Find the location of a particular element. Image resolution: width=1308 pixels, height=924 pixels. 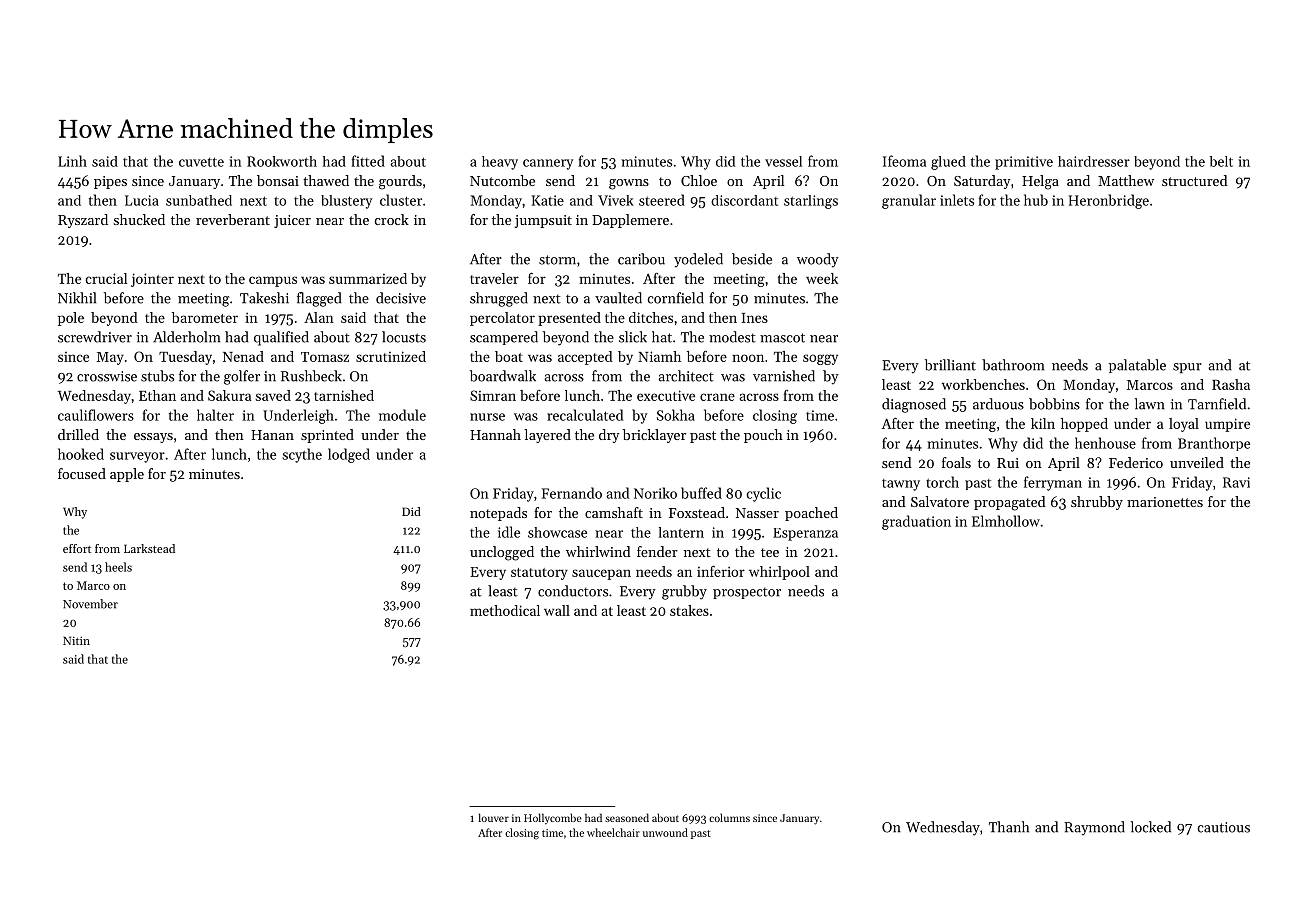

heels is located at coordinates (118, 567).
